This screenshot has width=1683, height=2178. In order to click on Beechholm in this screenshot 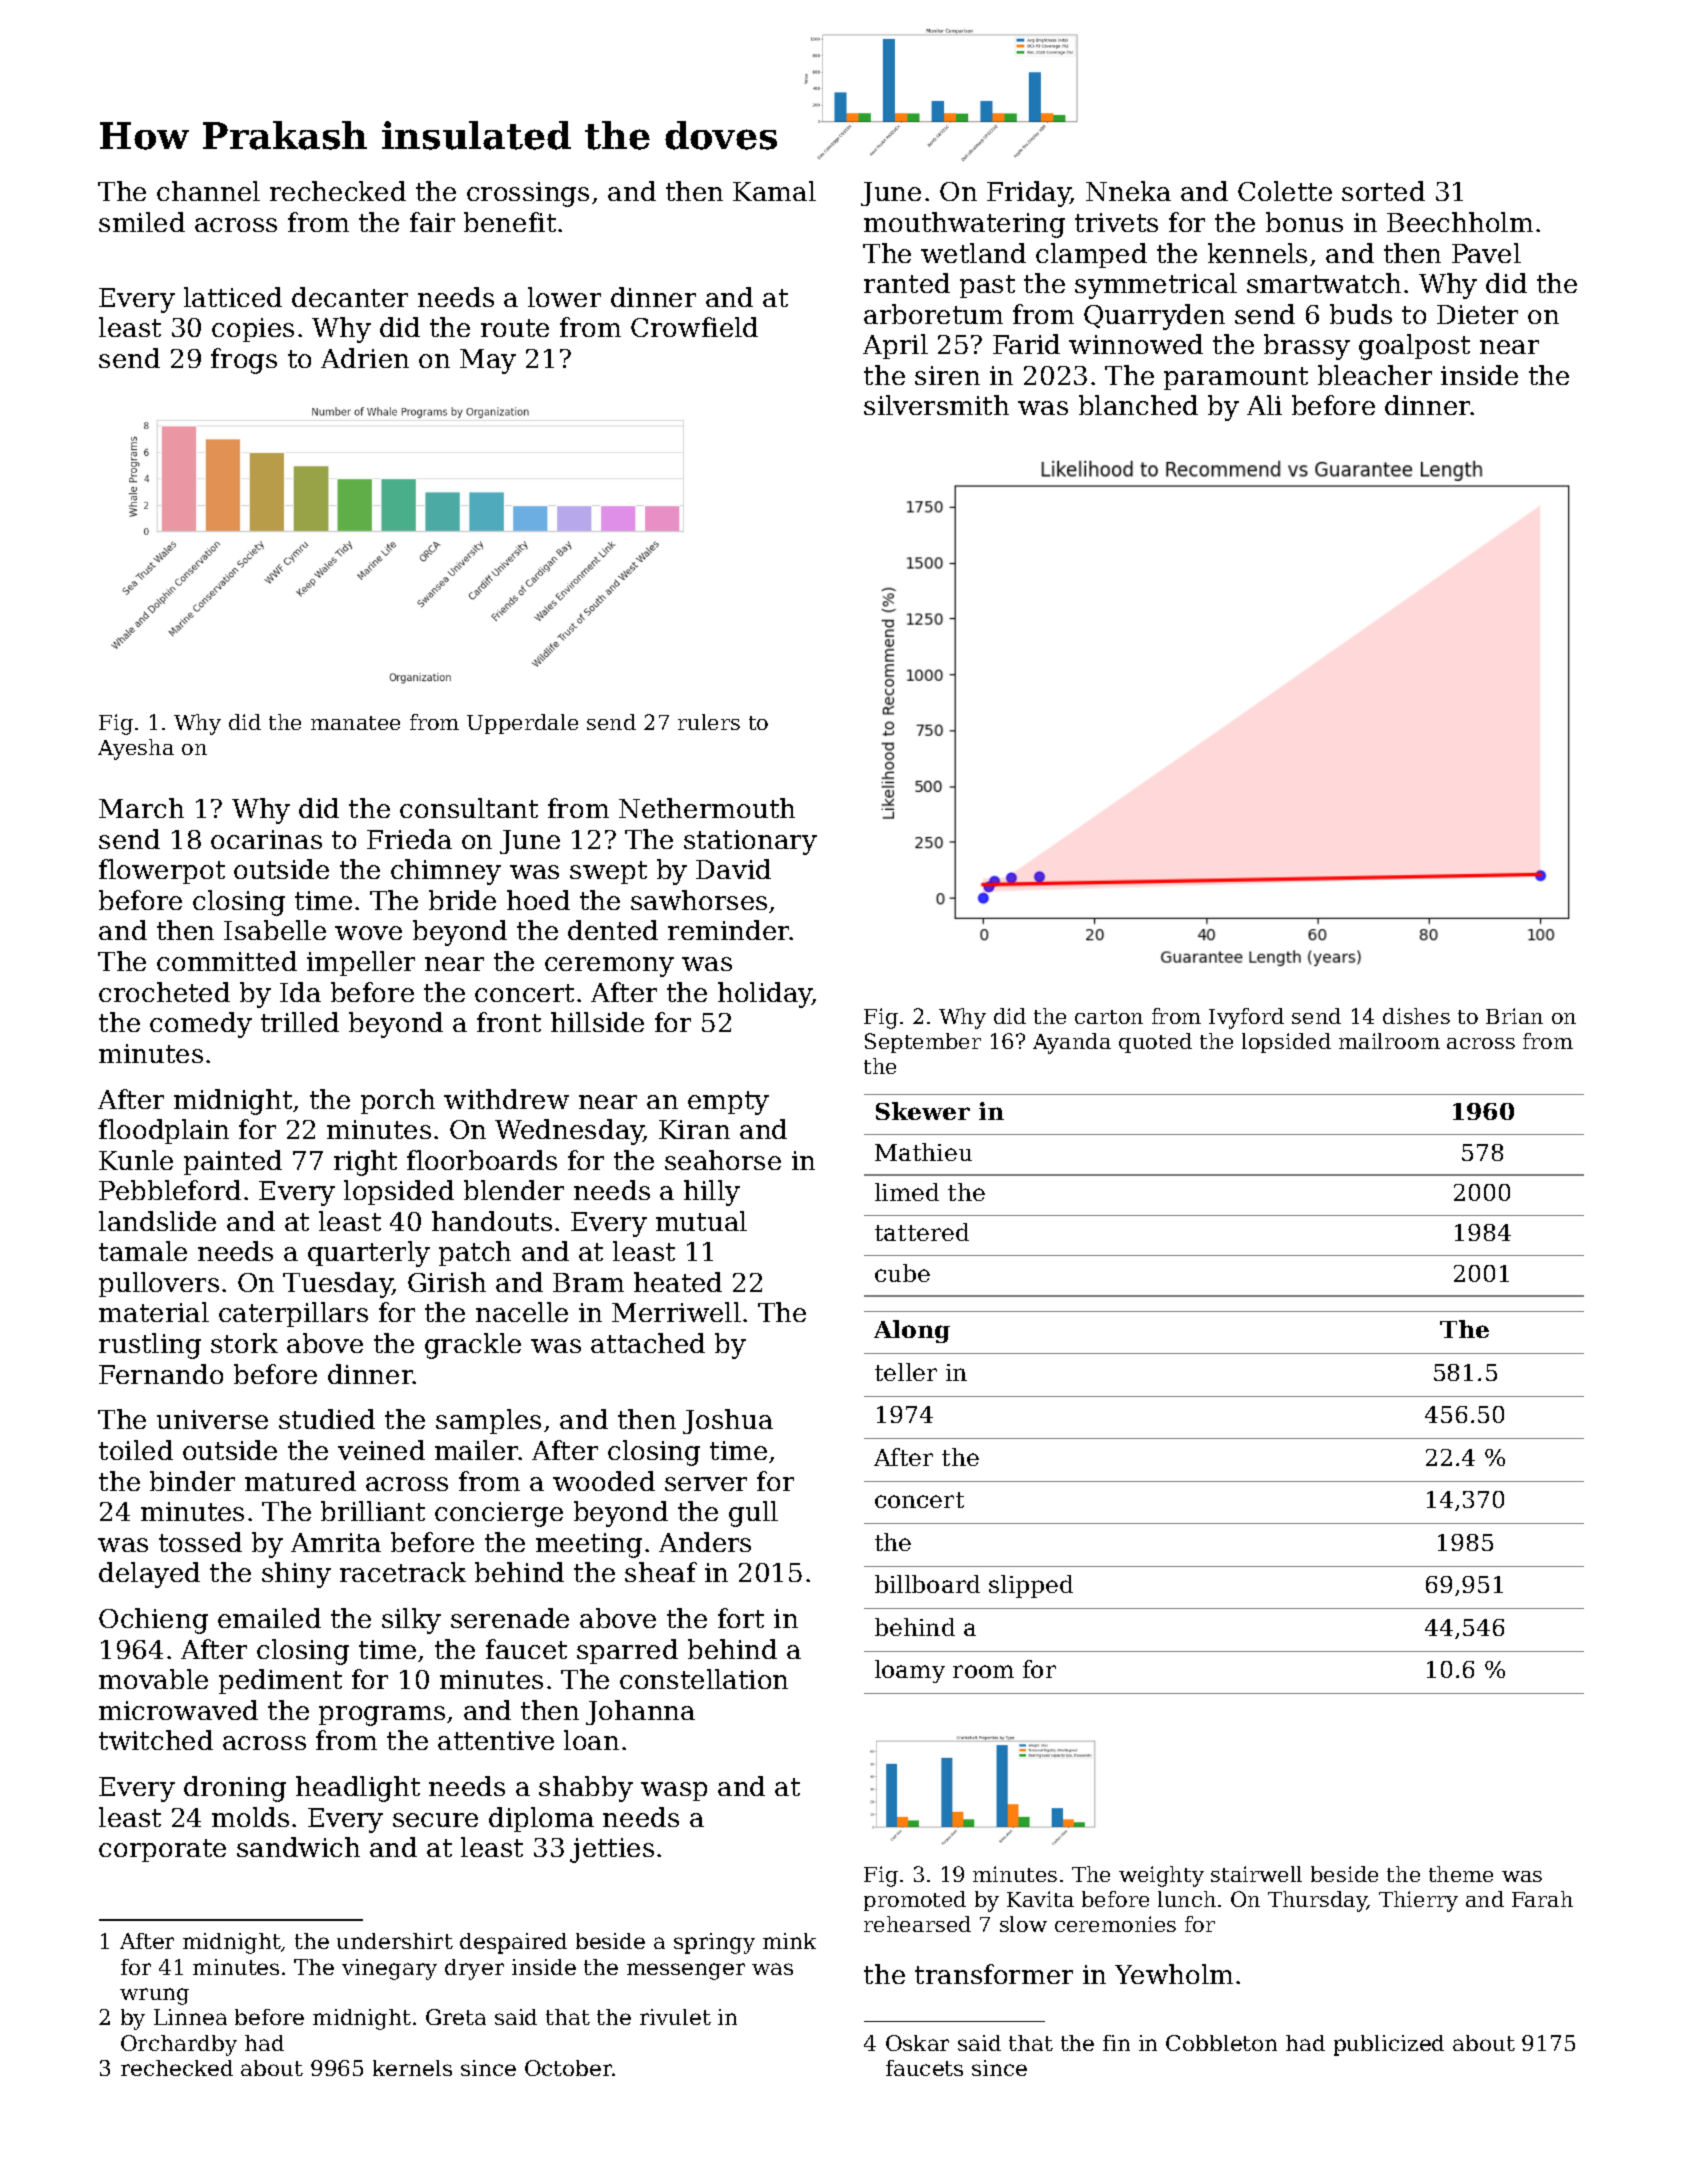, I will do `click(1460, 222)`.
